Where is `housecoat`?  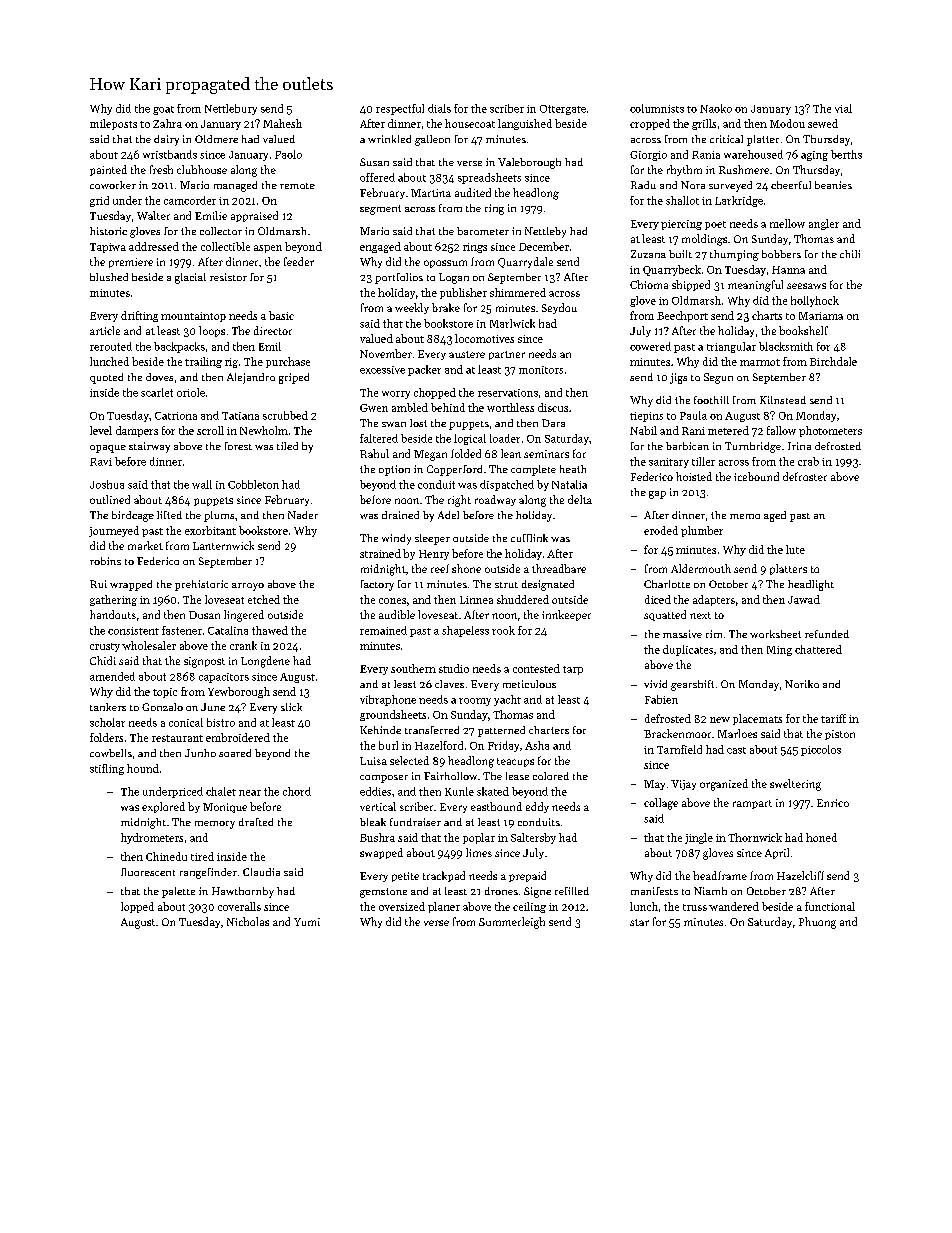
housecoat is located at coordinates (470, 123).
